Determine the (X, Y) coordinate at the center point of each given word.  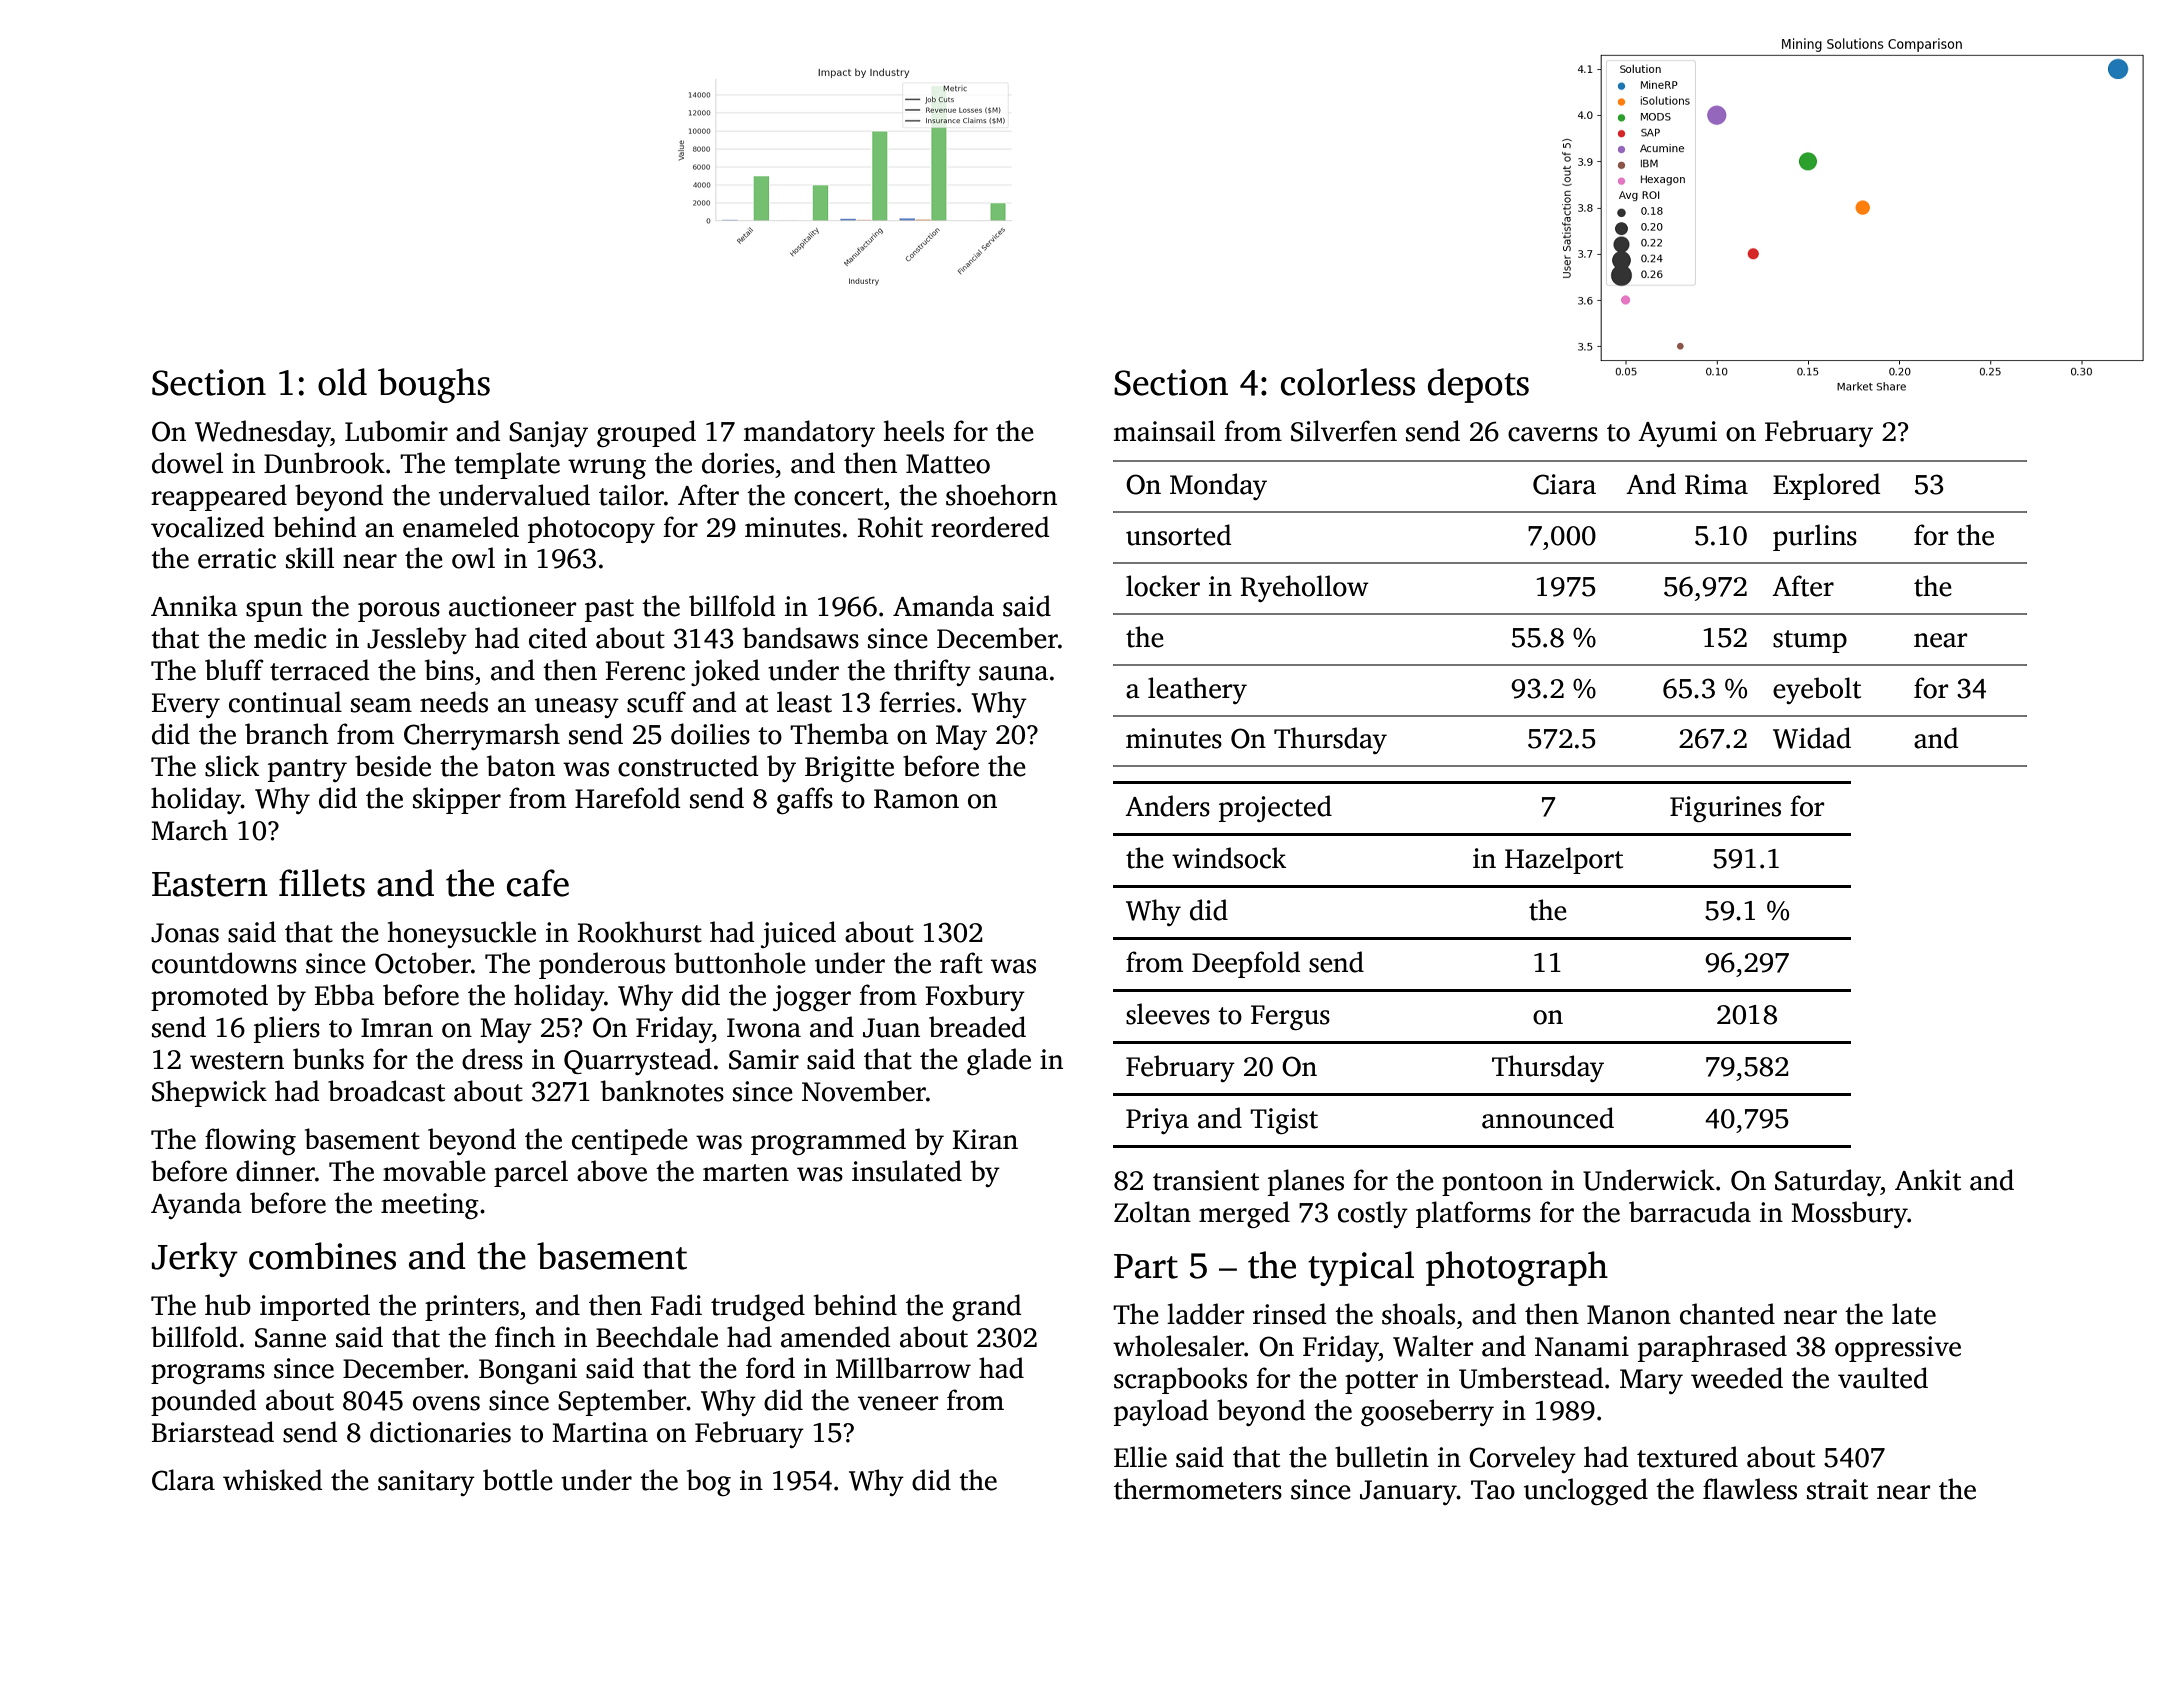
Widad (1812, 738)
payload (1161, 1412)
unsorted (1178, 535)
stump (1810, 641)
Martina (600, 1432)
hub (228, 1305)
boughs (434, 385)
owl (473, 558)
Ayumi (1677, 434)
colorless (1348, 382)
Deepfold (1246, 964)
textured (1687, 1457)
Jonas (185, 933)
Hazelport (1564, 860)
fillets (322, 883)
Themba (839, 734)
